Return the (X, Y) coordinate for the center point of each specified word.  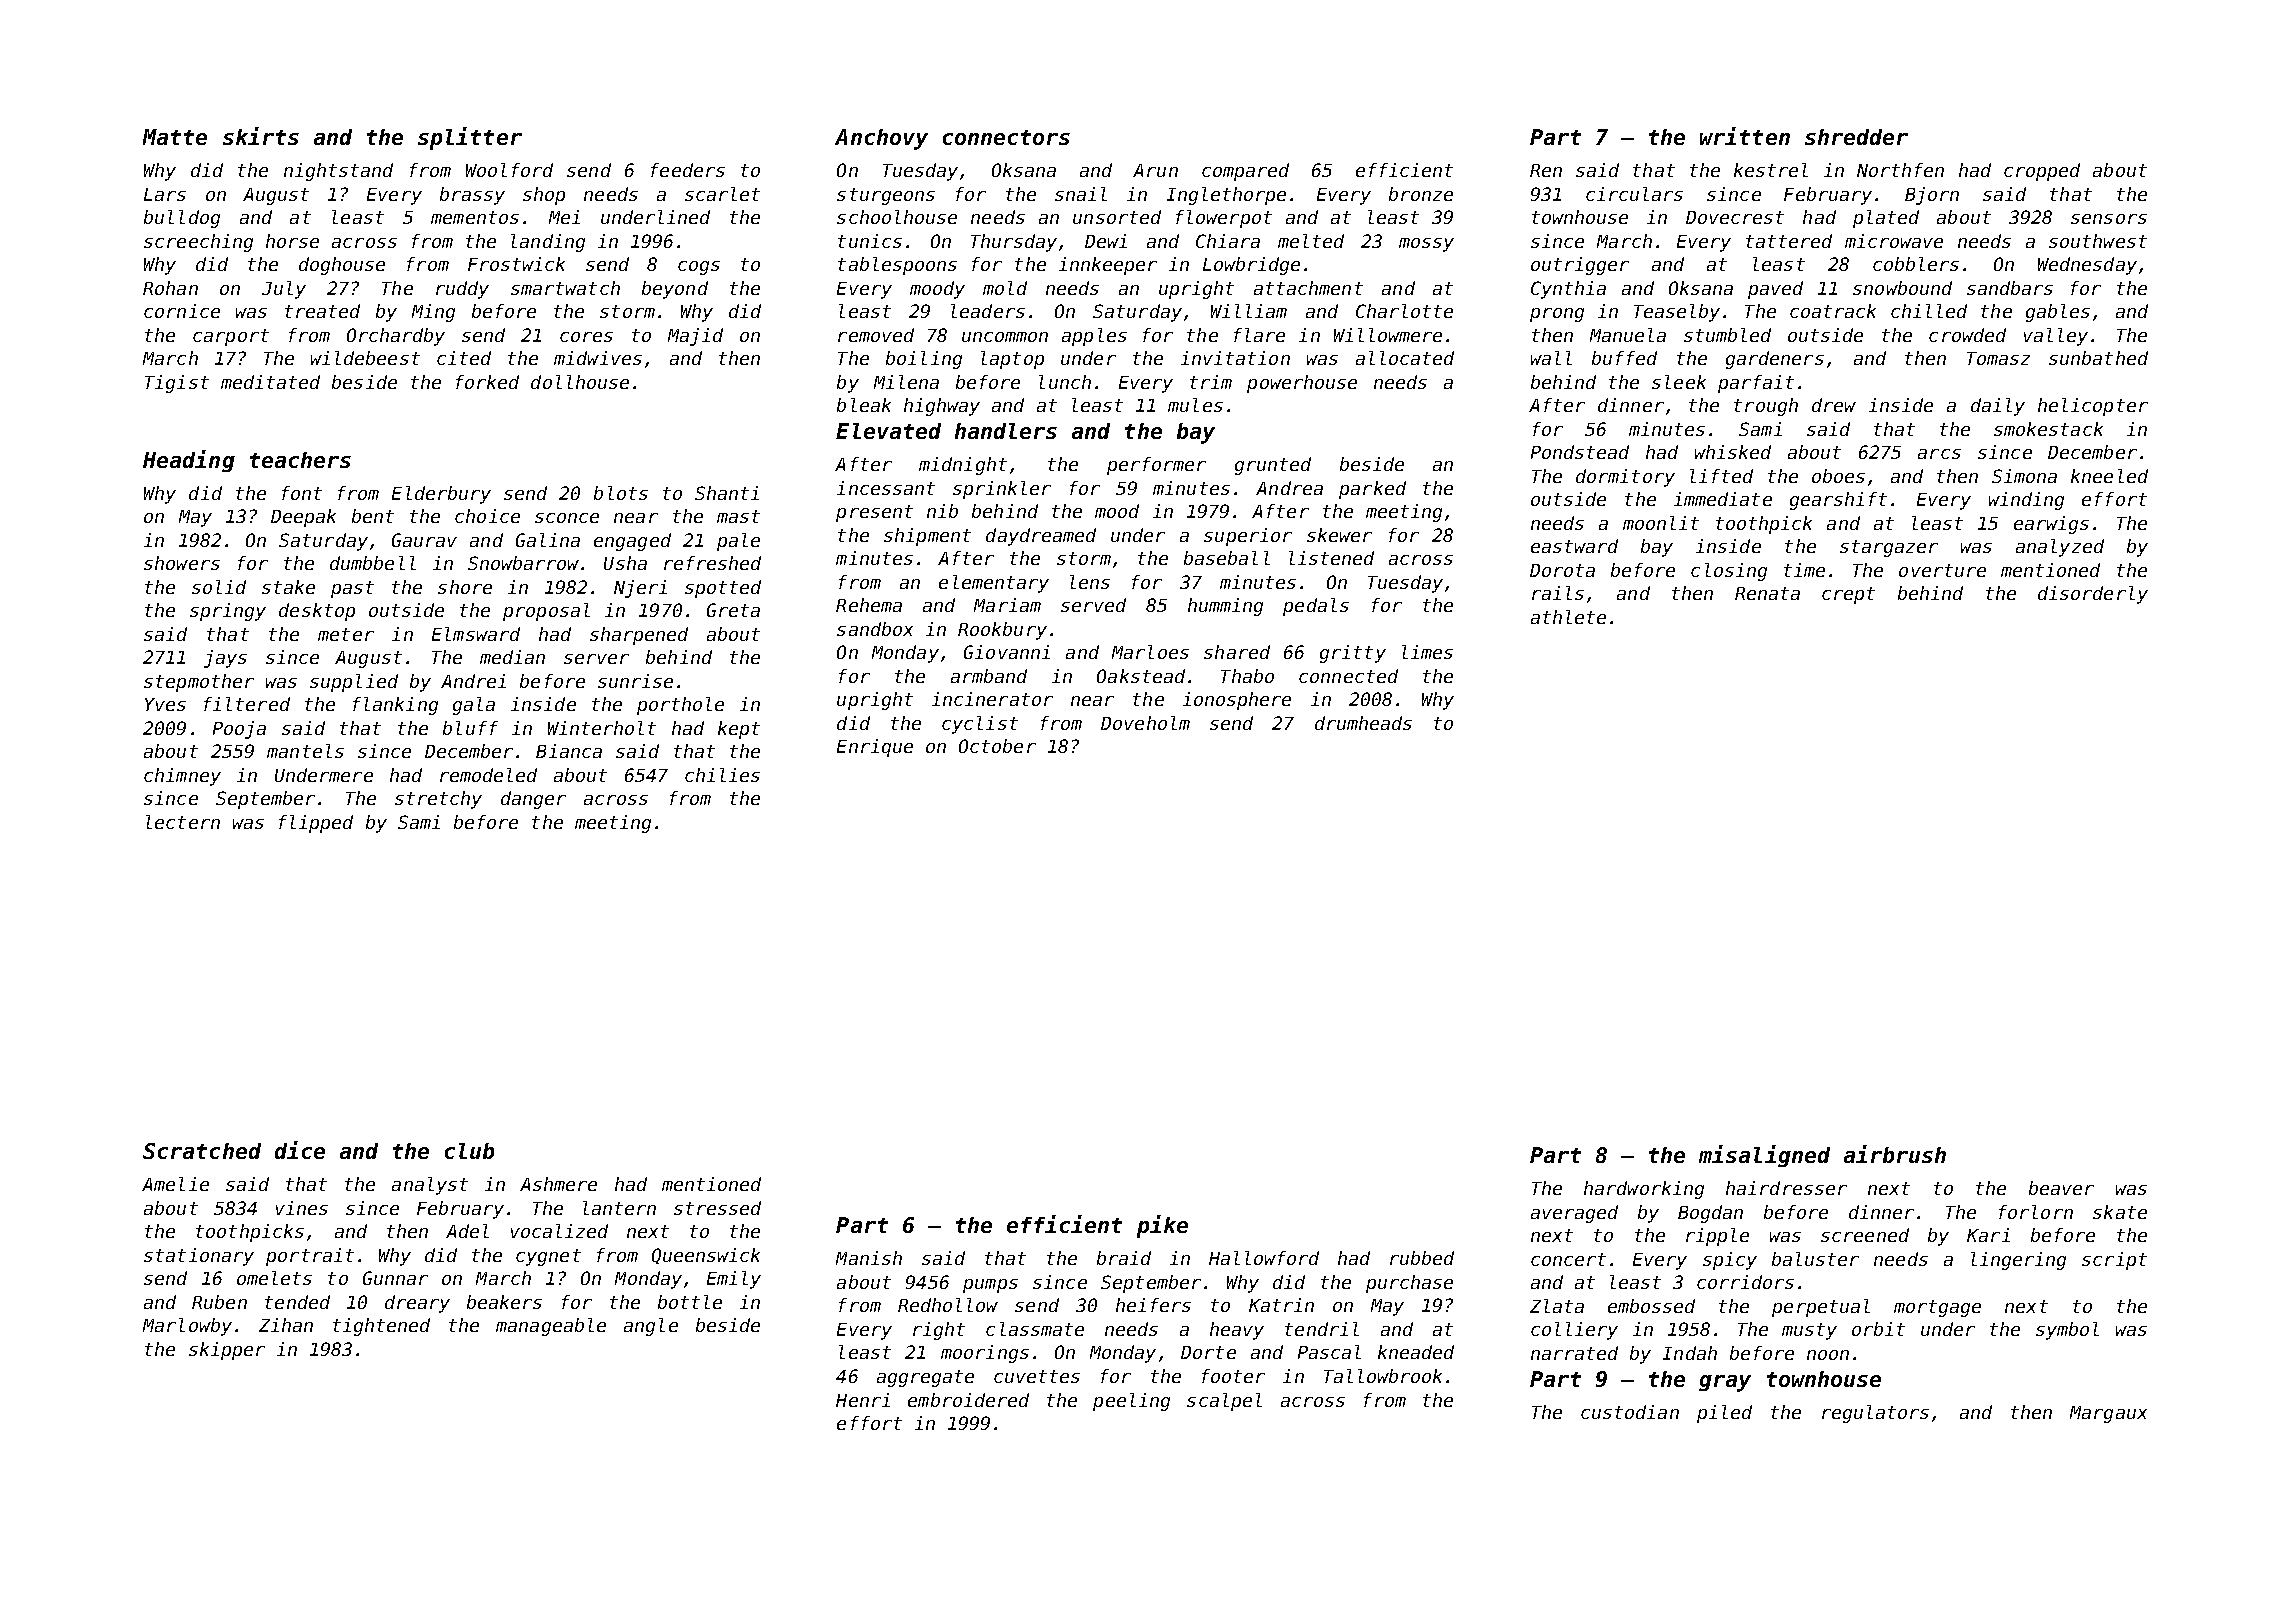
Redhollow (948, 1305)
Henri (863, 1400)
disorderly (2093, 595)
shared (1237, 652)
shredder (1856, 137)
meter (346, 634)
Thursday (1014, 243)
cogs (699, 268)
